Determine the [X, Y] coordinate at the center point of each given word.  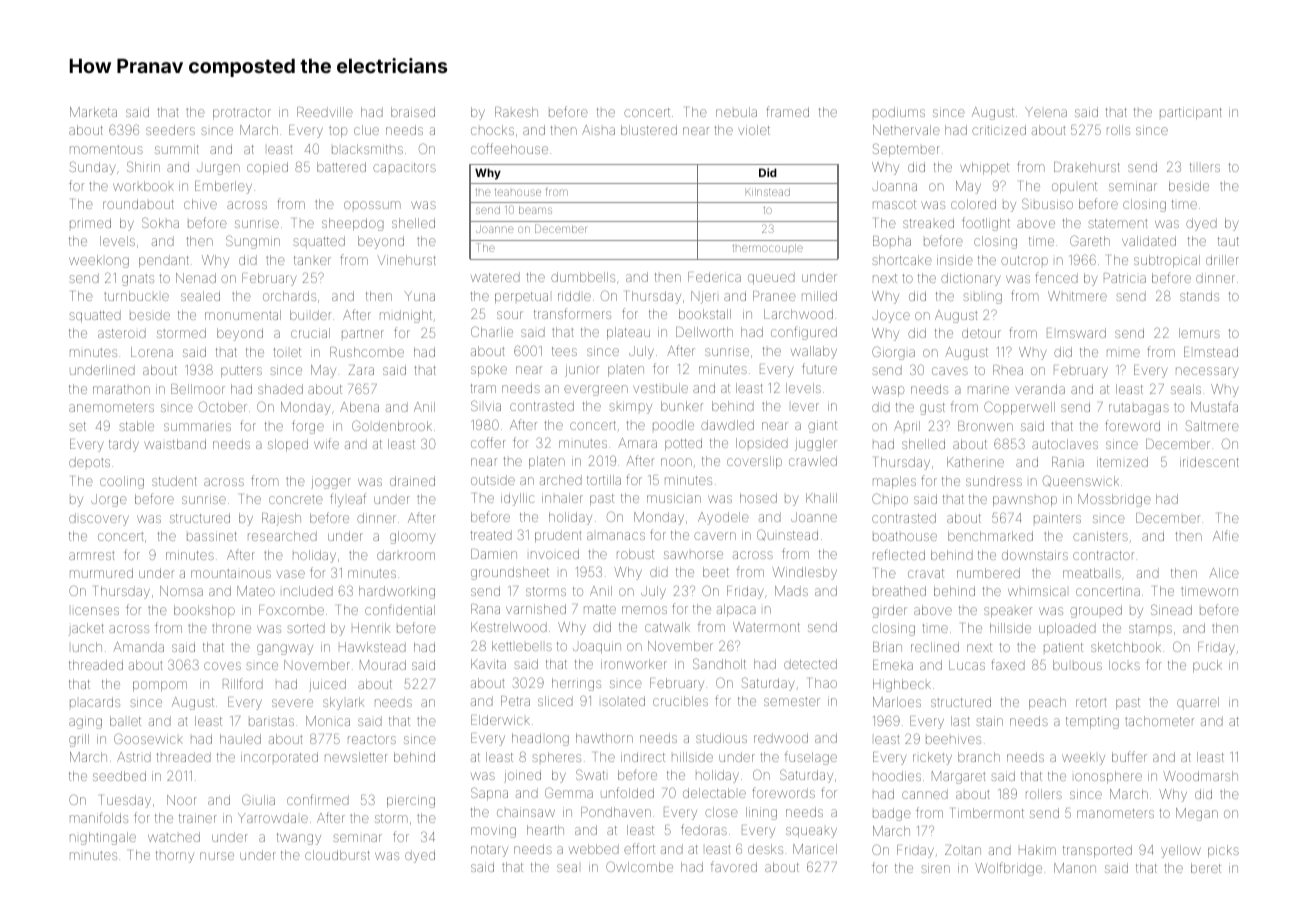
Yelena [1046, 112]
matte [600, 609]
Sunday [92, 168]
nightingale [103, 838]
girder [889, 611]
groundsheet [510, 573]
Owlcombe [639, 866]
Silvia [486, 405]
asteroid [122, 333]
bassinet [212, 536]
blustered [649, 130]
